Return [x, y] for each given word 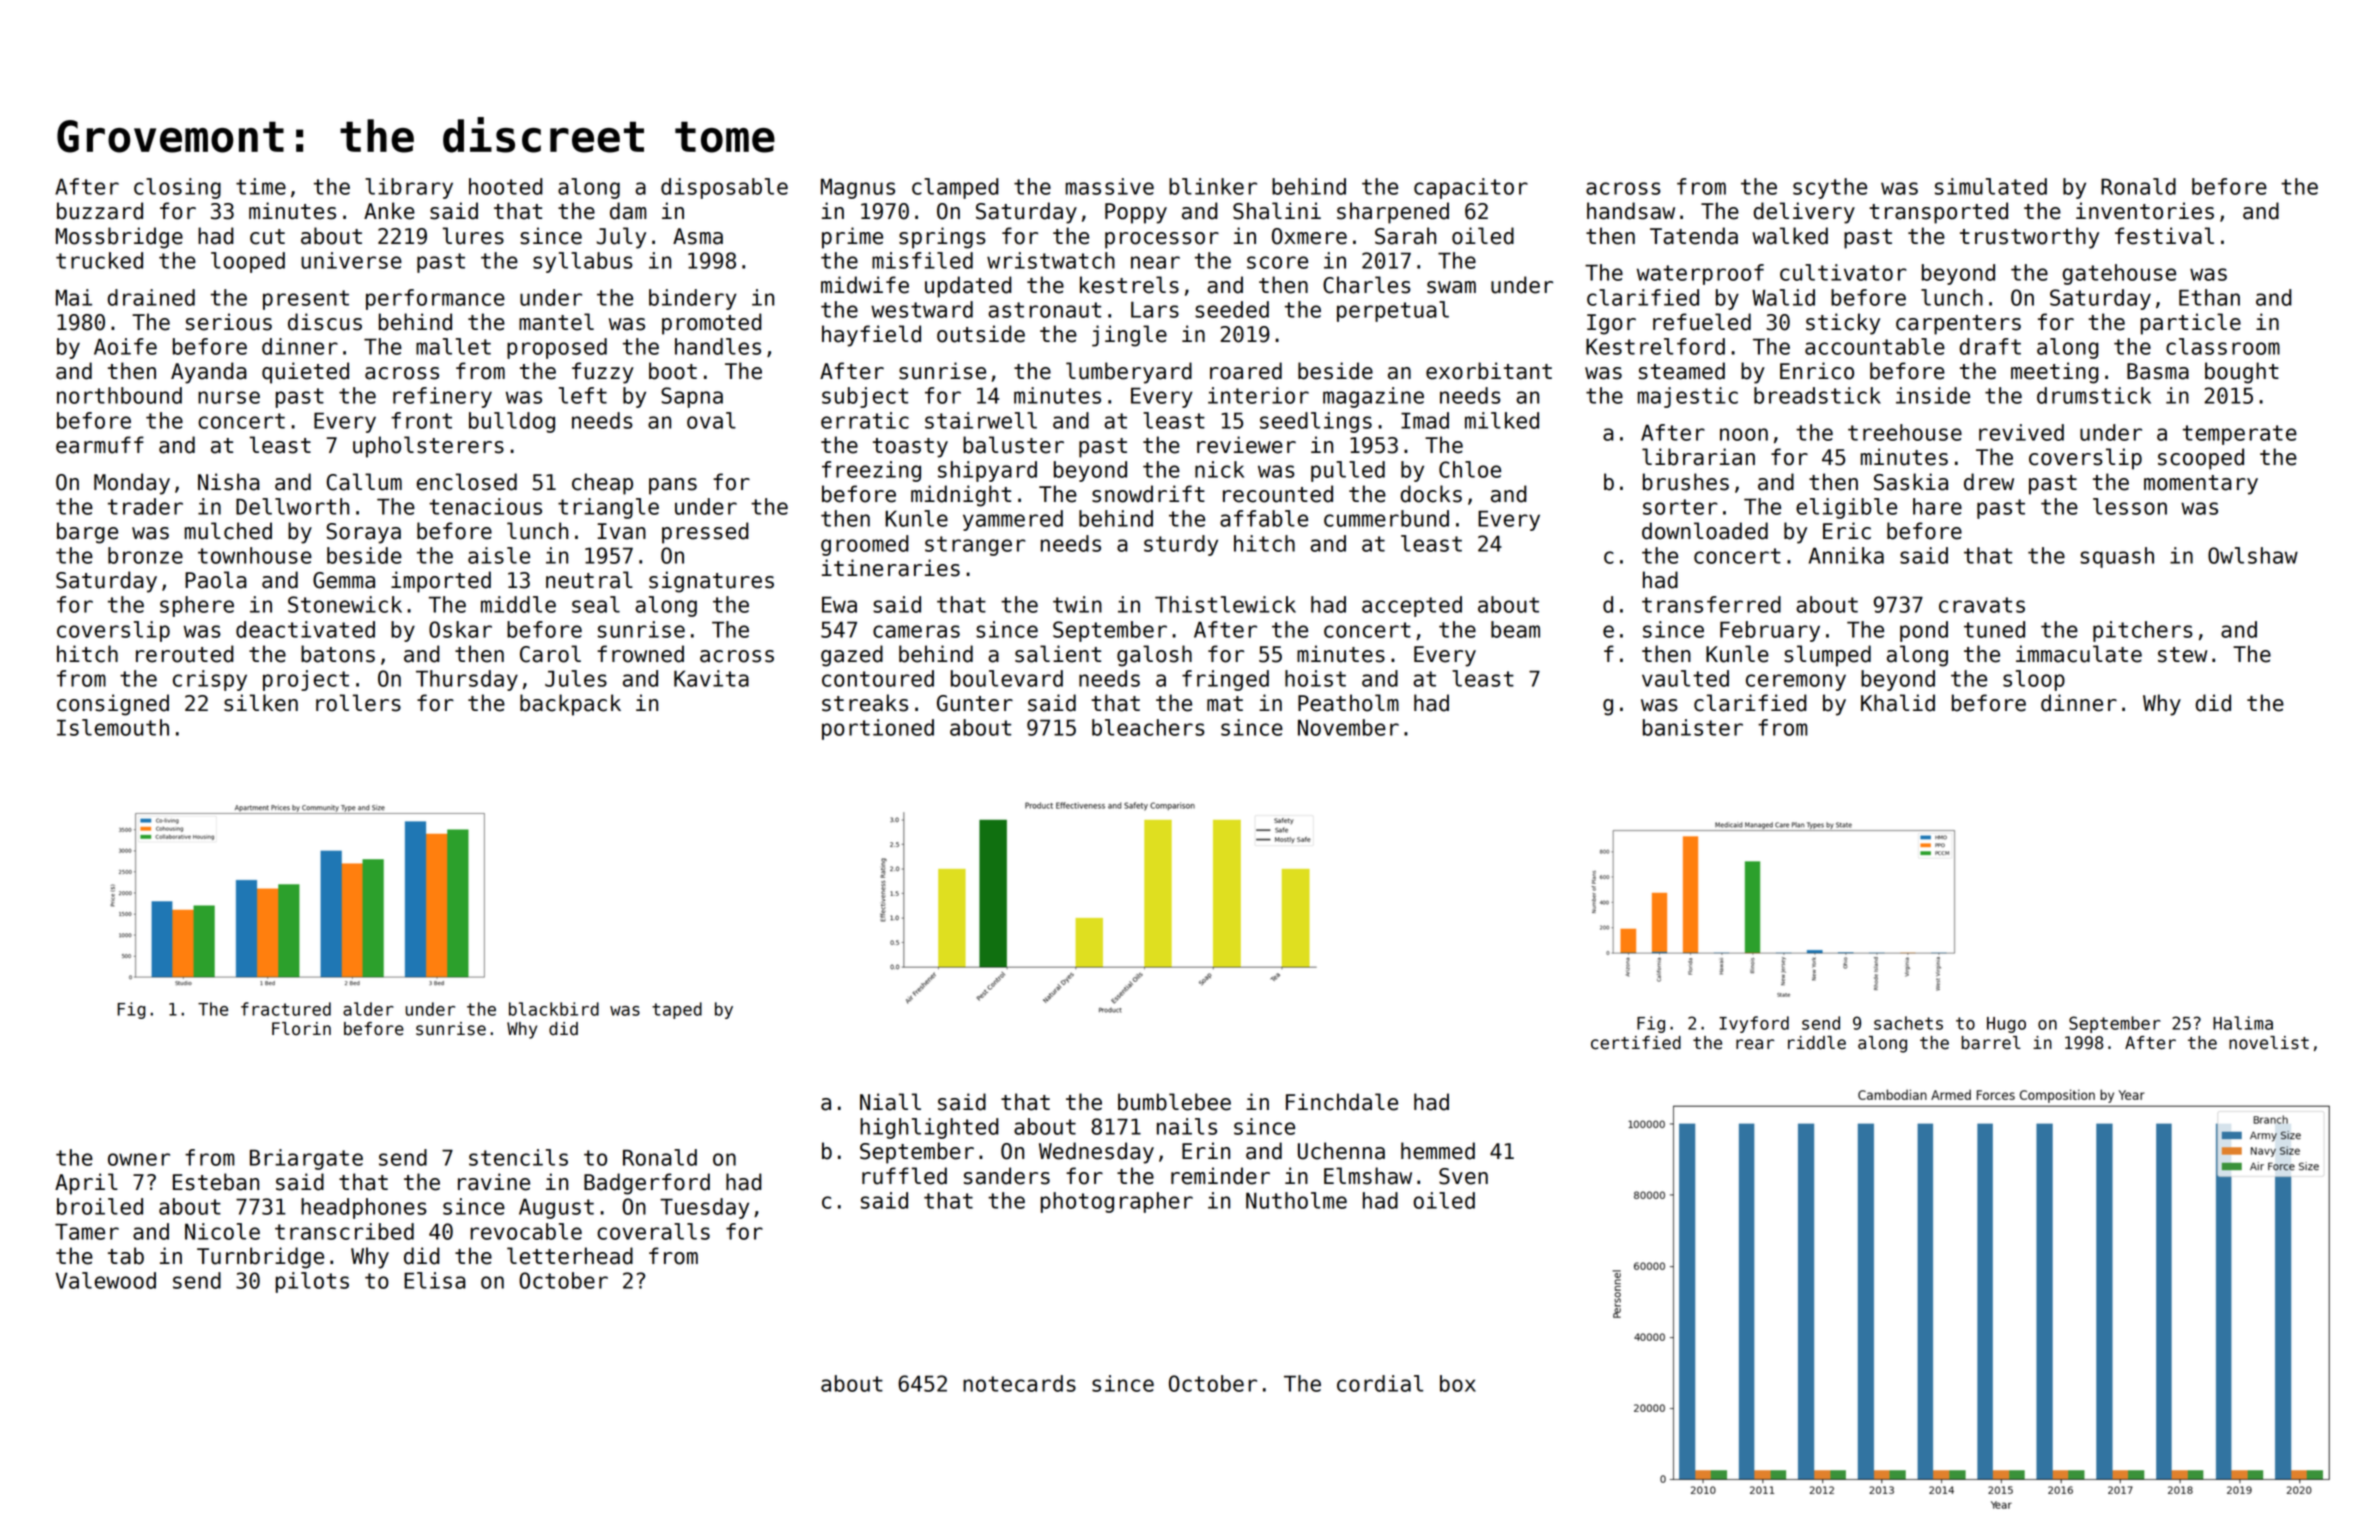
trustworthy [2029, 238]
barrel [1991, 1043]
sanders [1007, 1176]
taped [677, 1010]
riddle [1817, 1043]
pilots [312, 1282]
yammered [1013, 520]
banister [1693, 727]
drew [1989, 482]
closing [177, 188]
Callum [364, 482]
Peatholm [1348, 703]
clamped [955, 188]
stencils [518, 1157]
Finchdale [1342, 1102]
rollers [358, 703]
